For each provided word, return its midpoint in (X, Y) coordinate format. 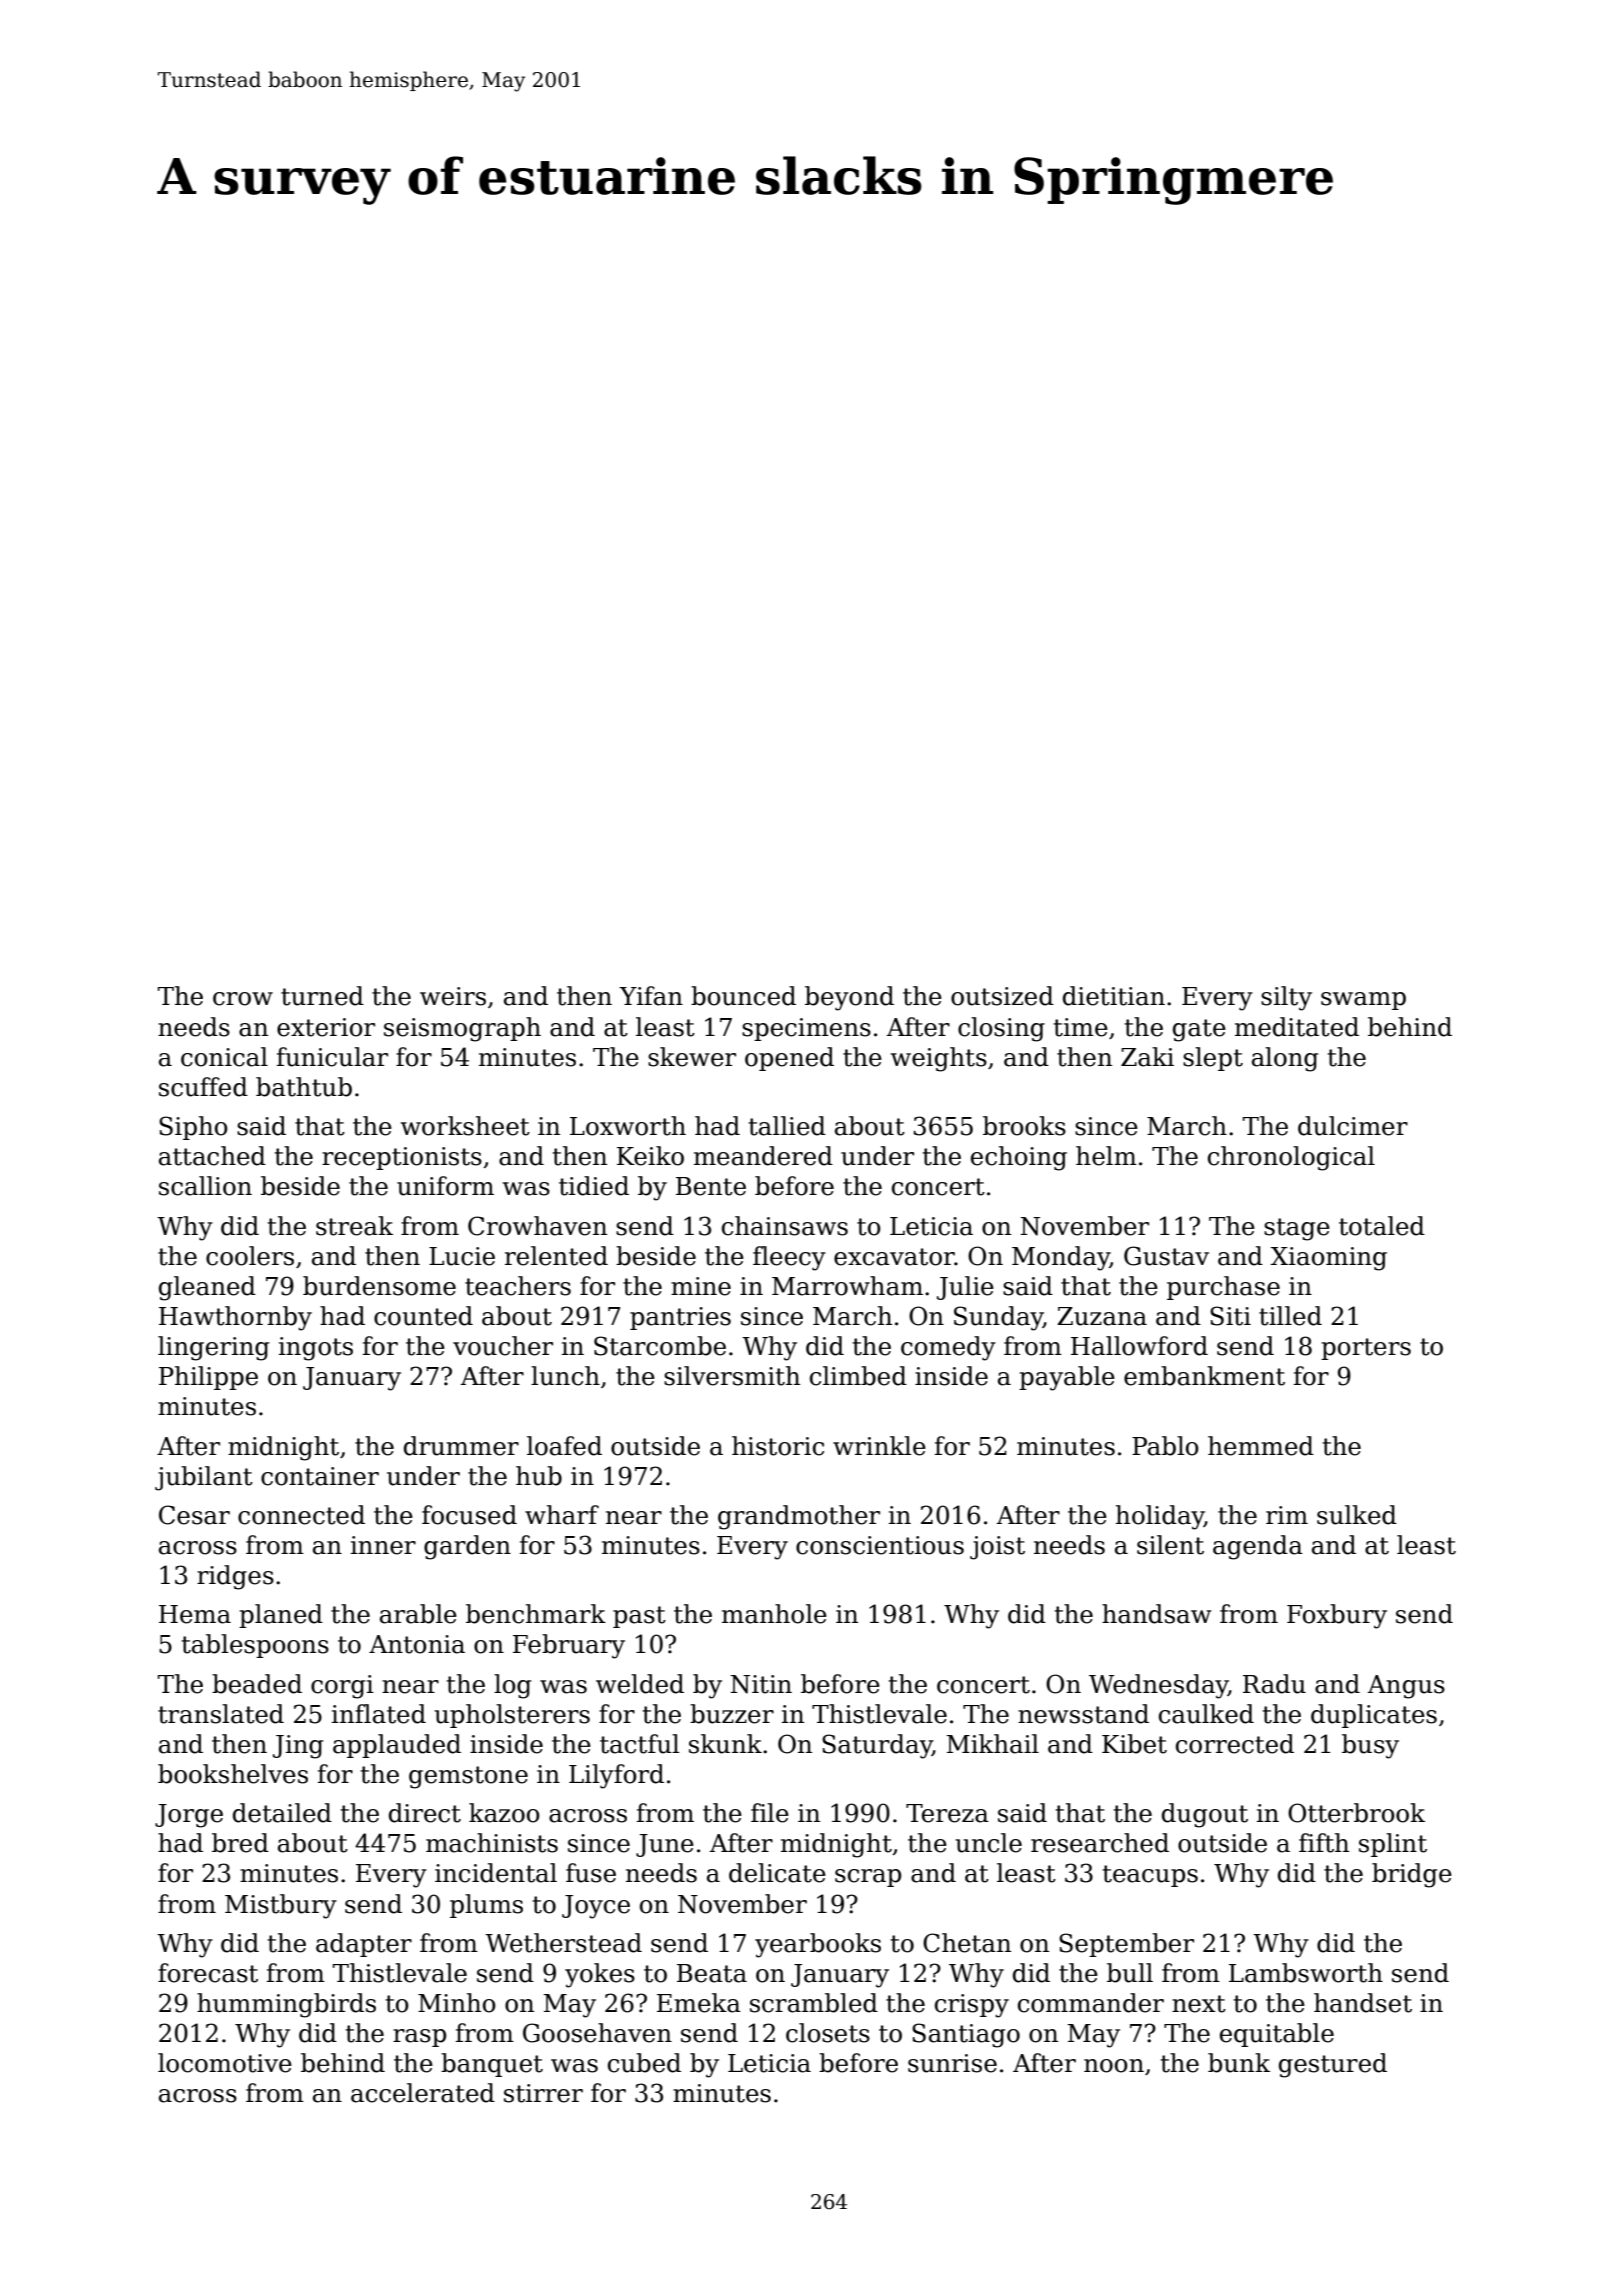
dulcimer (1353, 1126)
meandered (763, 1156)
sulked (1357, 1515)
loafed (564, 1446)
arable (418, 1614)
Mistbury (281, 1906)
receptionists (402, 1158)
